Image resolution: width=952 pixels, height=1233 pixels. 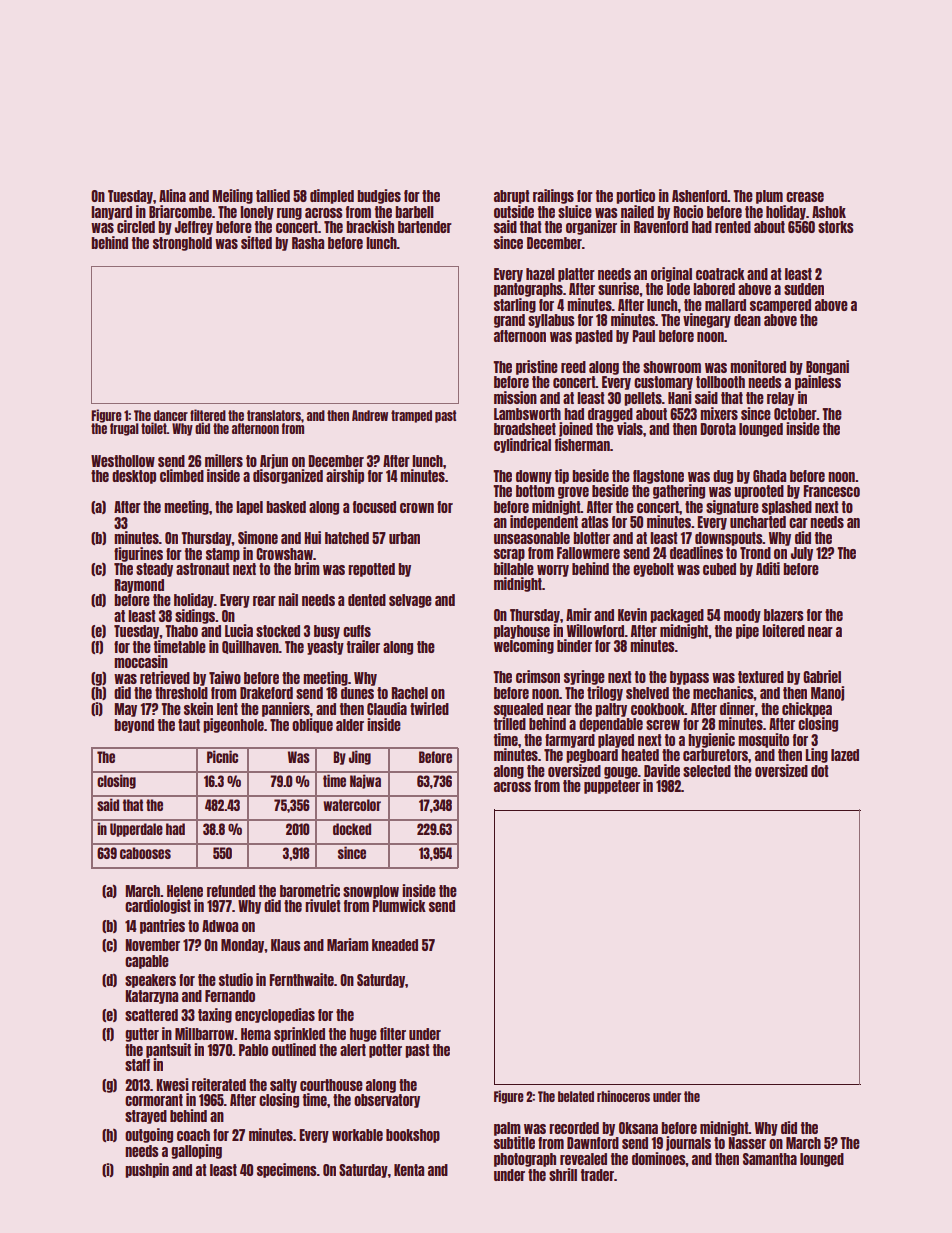 What do you see at coordinates (142, 1035) in the screenshot?
I see `gutter` at bounding box center [142, 1035].
